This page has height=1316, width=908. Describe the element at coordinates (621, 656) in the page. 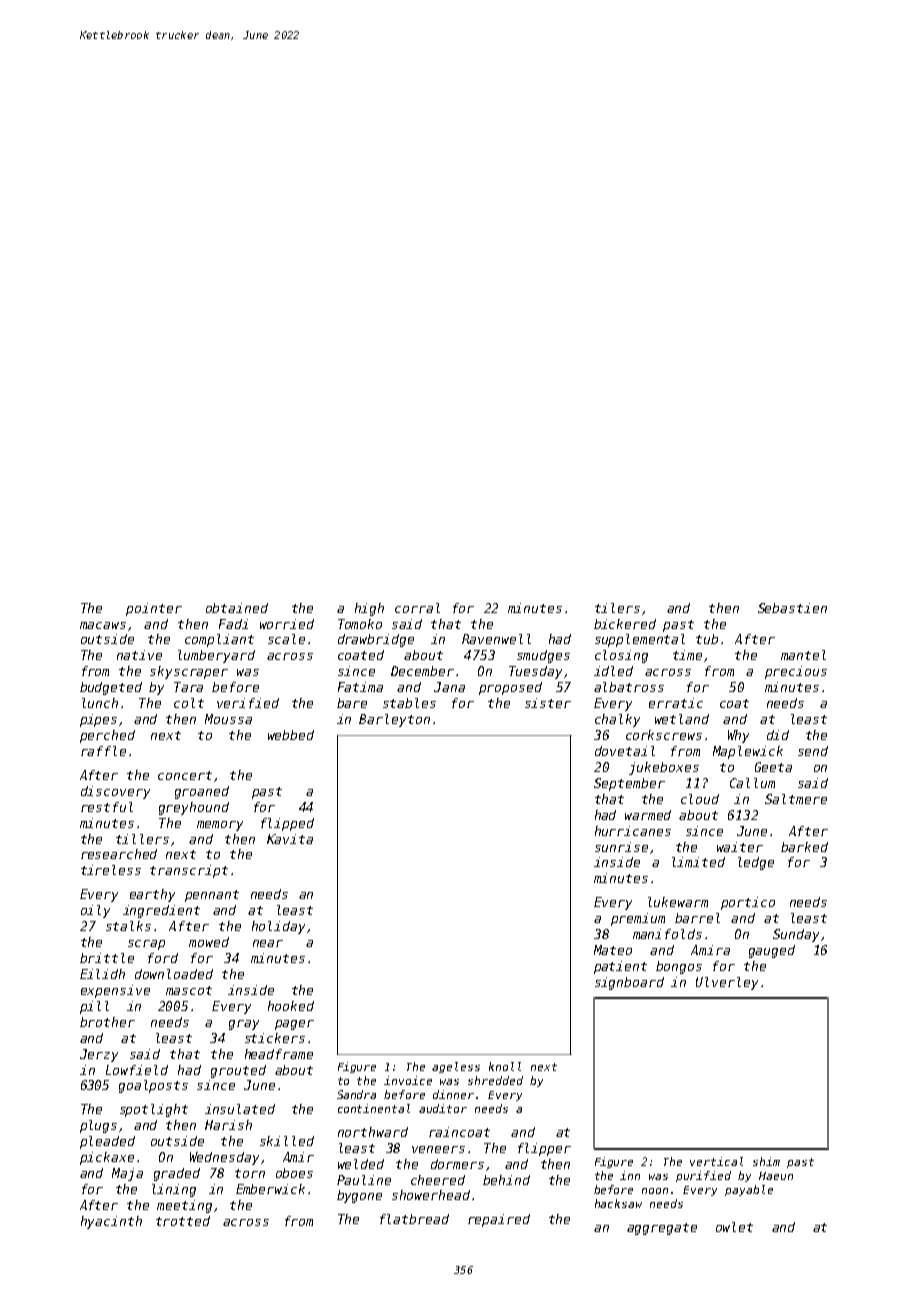

I see `closing` at that location.
